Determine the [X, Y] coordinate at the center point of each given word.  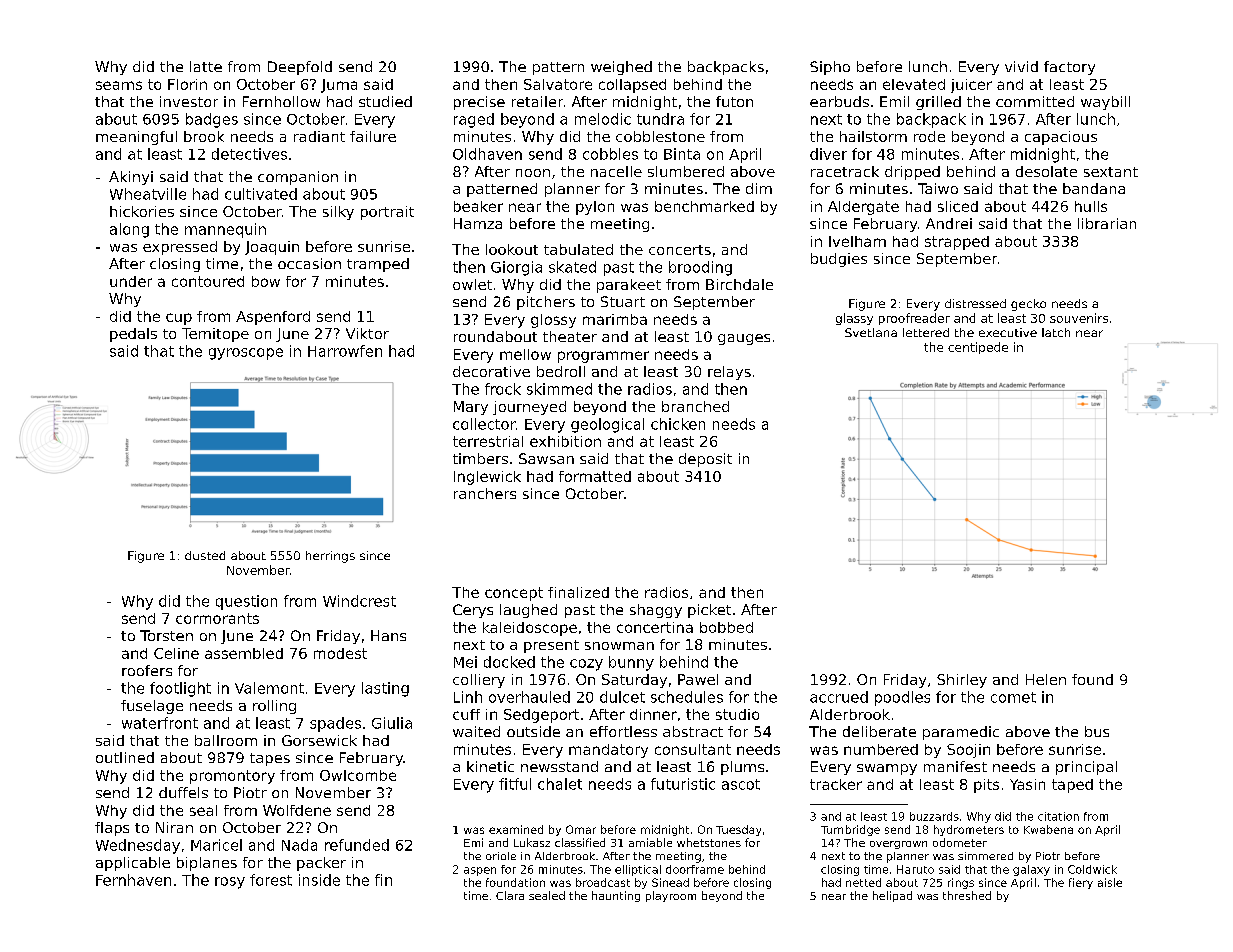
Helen [1046, 679]
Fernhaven [133, 880]
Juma [339, 86]
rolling [274, 707]
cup [179, 319]
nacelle [616, 171]
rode [929, 136]
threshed [967, 895]
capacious [1061, 138]
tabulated [578, 249]
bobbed [726, 627]
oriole [501, 856]
